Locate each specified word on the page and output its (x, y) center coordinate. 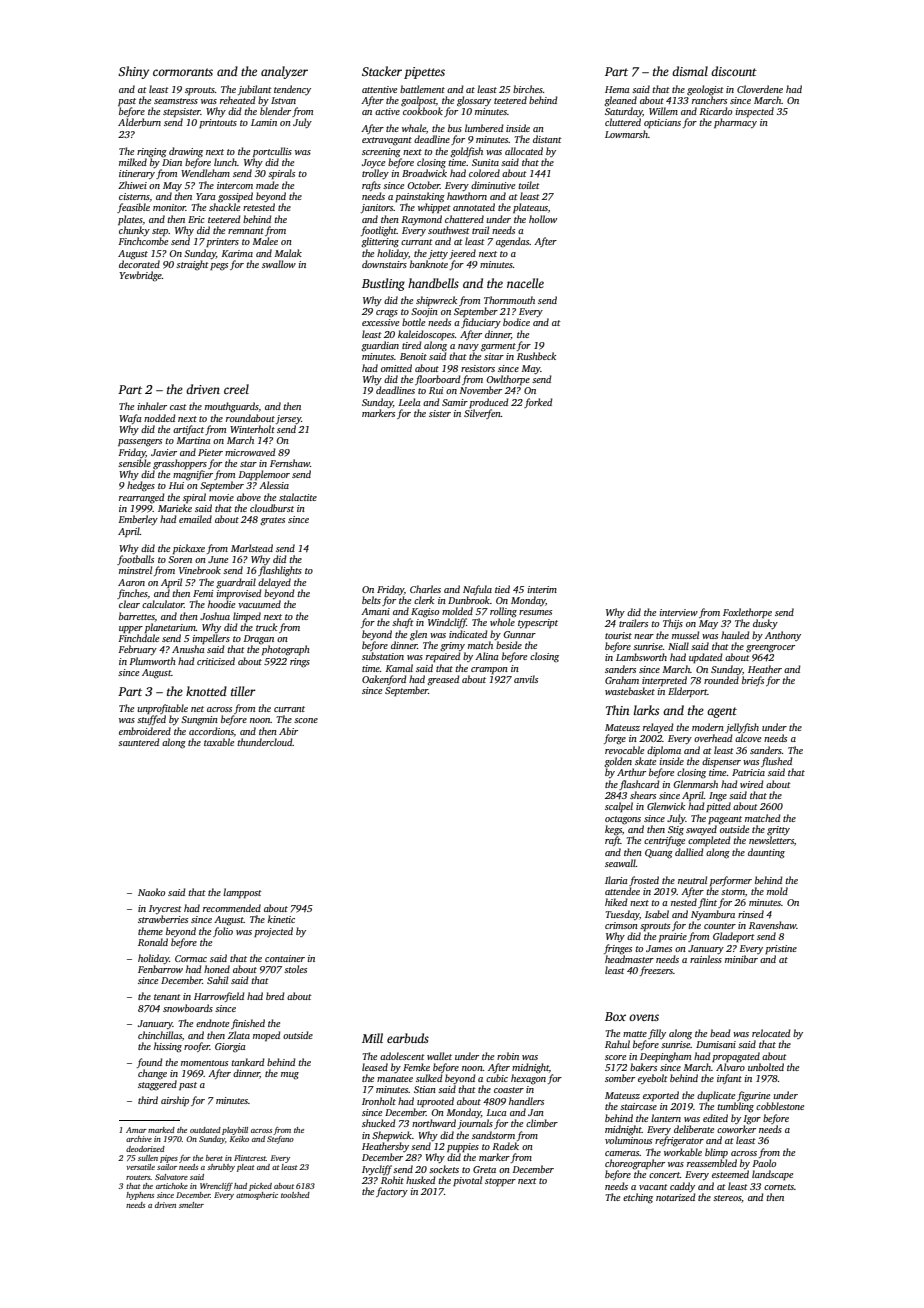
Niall (678, 646)
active (387, 111)
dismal (690, 71)
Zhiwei (132, 185)
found (150, 1063)
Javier (164, 452)
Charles (425, 589)
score (615, 1057)
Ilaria (616, 880)
